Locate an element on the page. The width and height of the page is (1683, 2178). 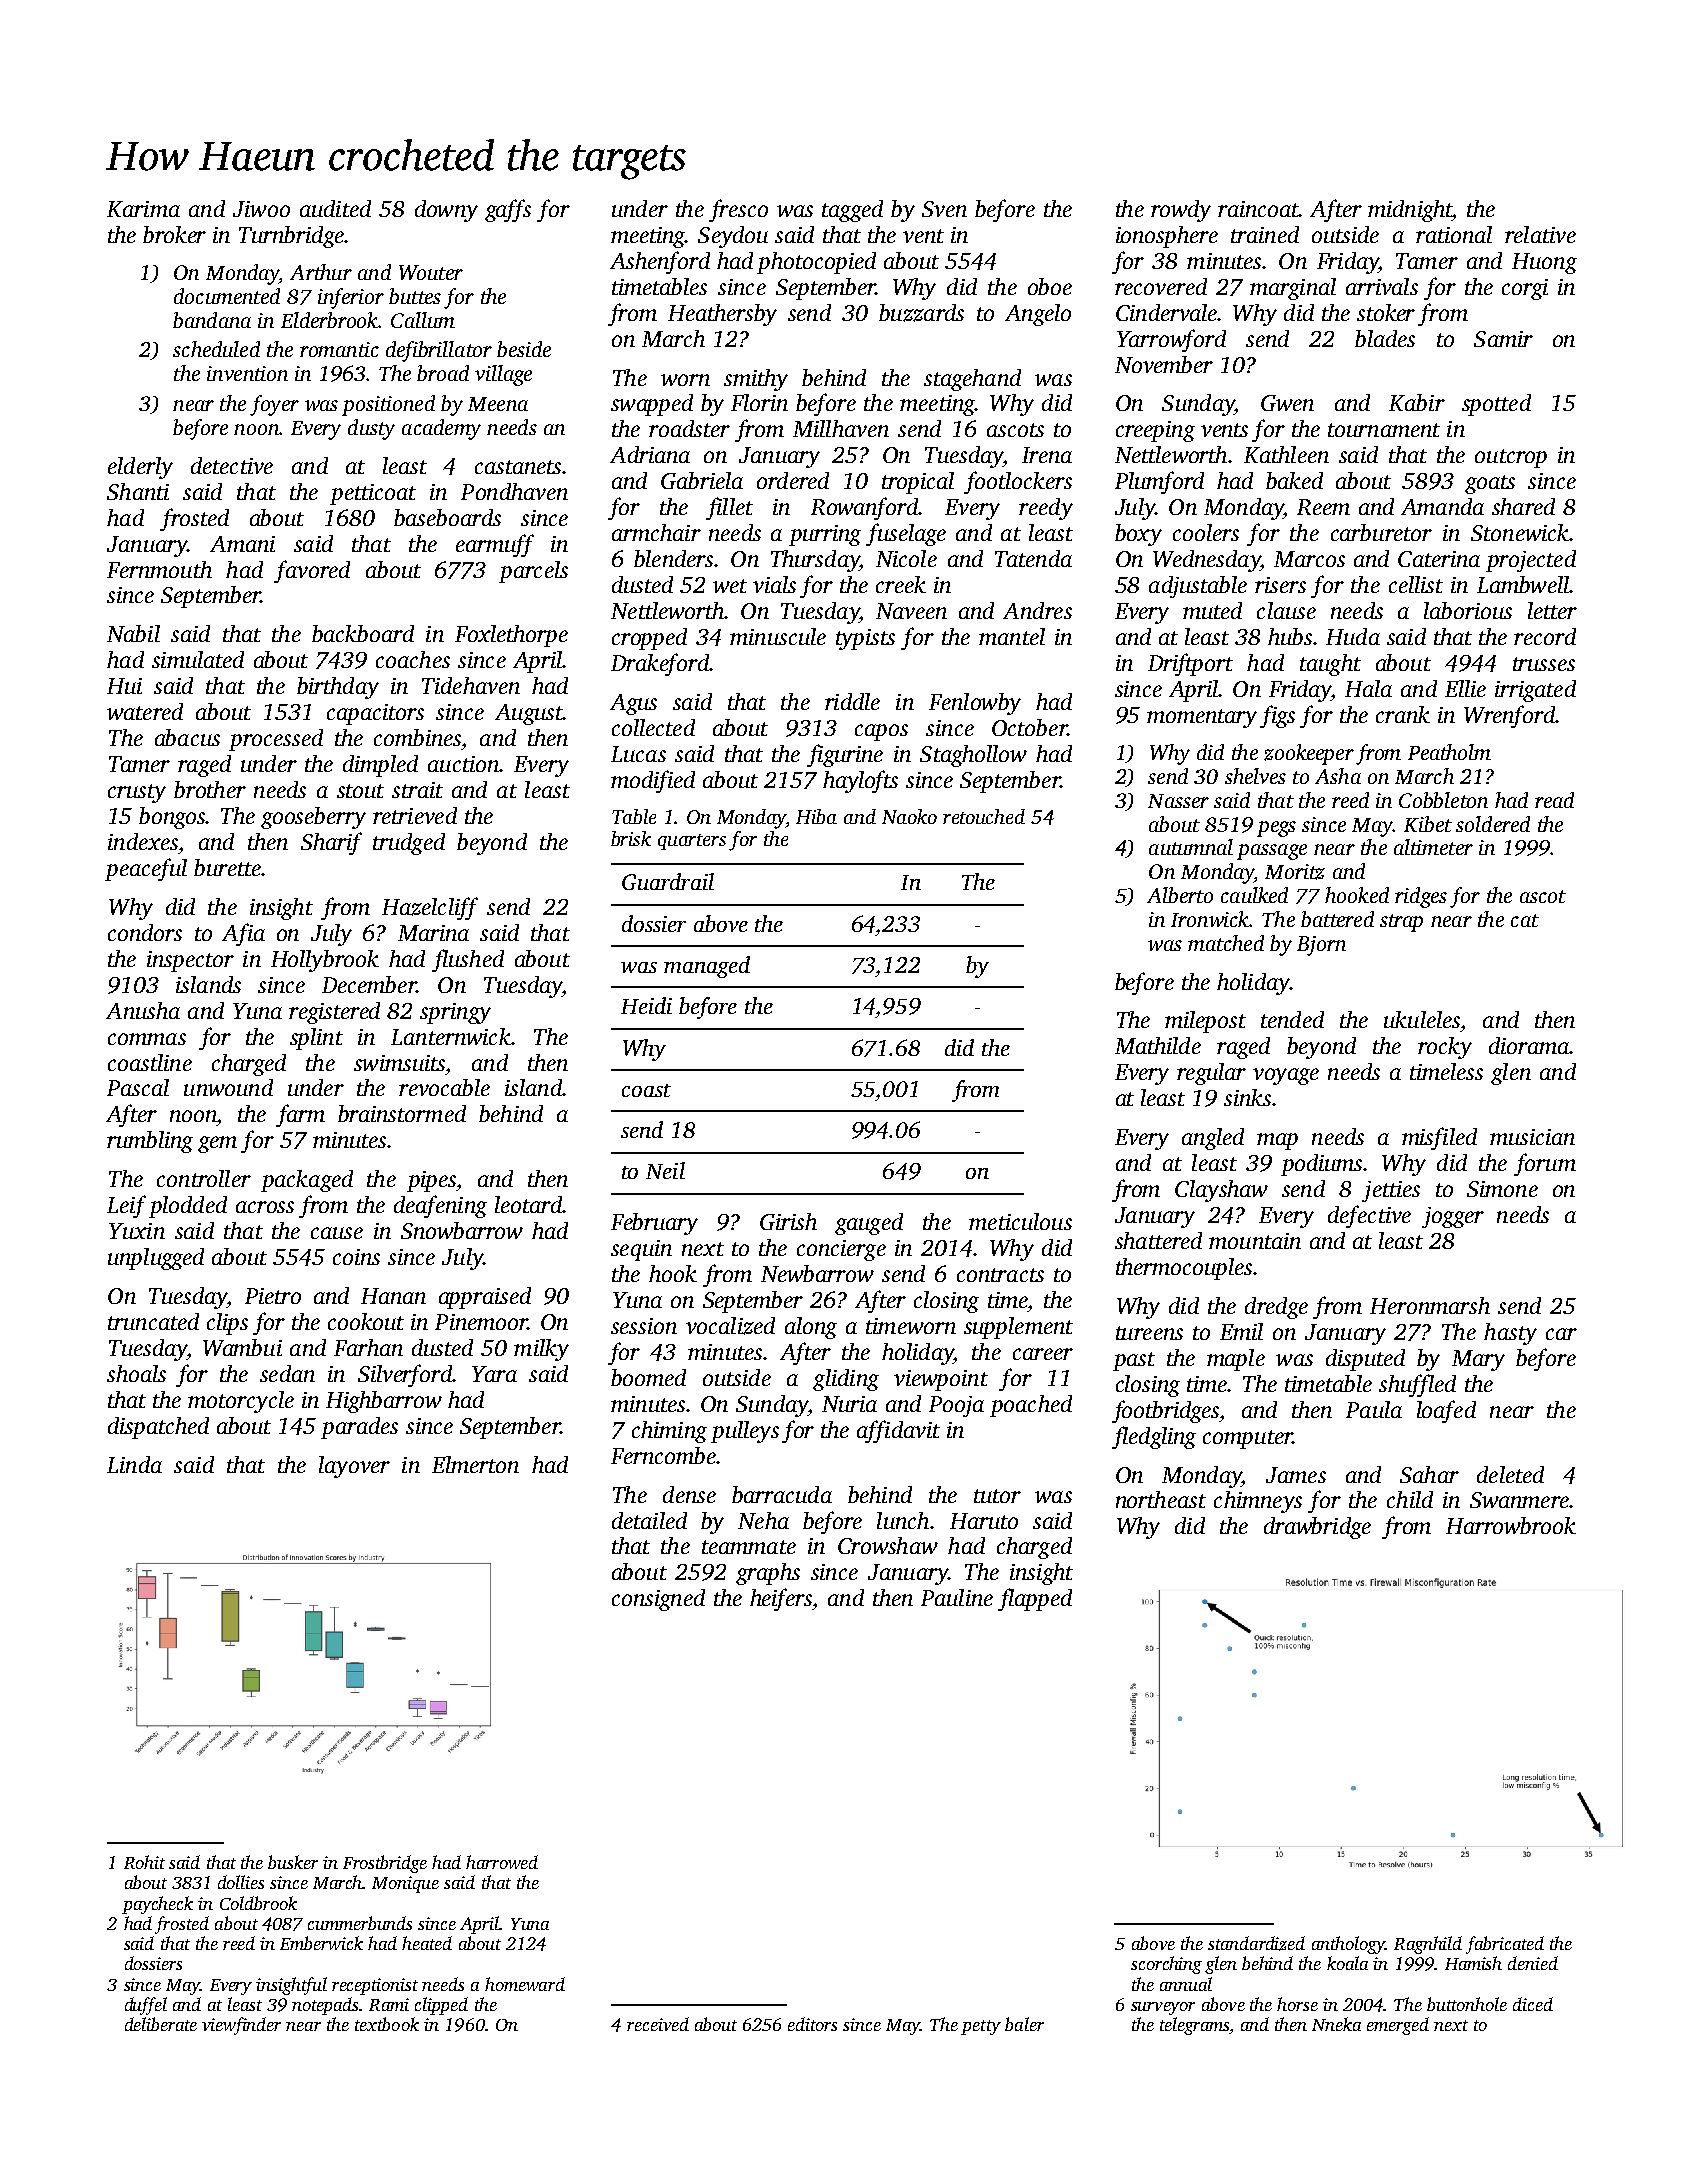
textbook is located at coordinates (387, 2024).
